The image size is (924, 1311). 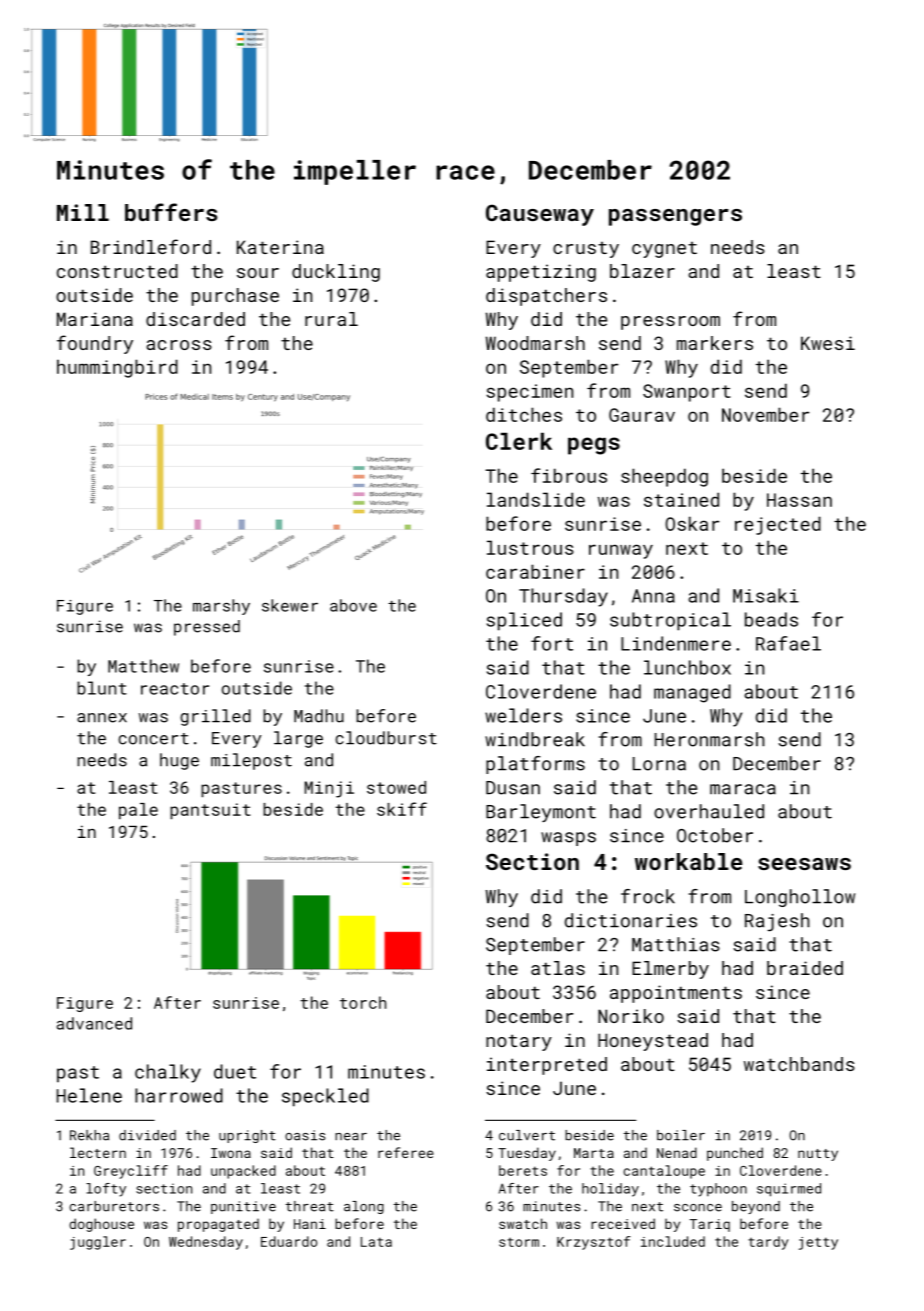 I want to click on cloudburst, so click(x=386, y=738).
